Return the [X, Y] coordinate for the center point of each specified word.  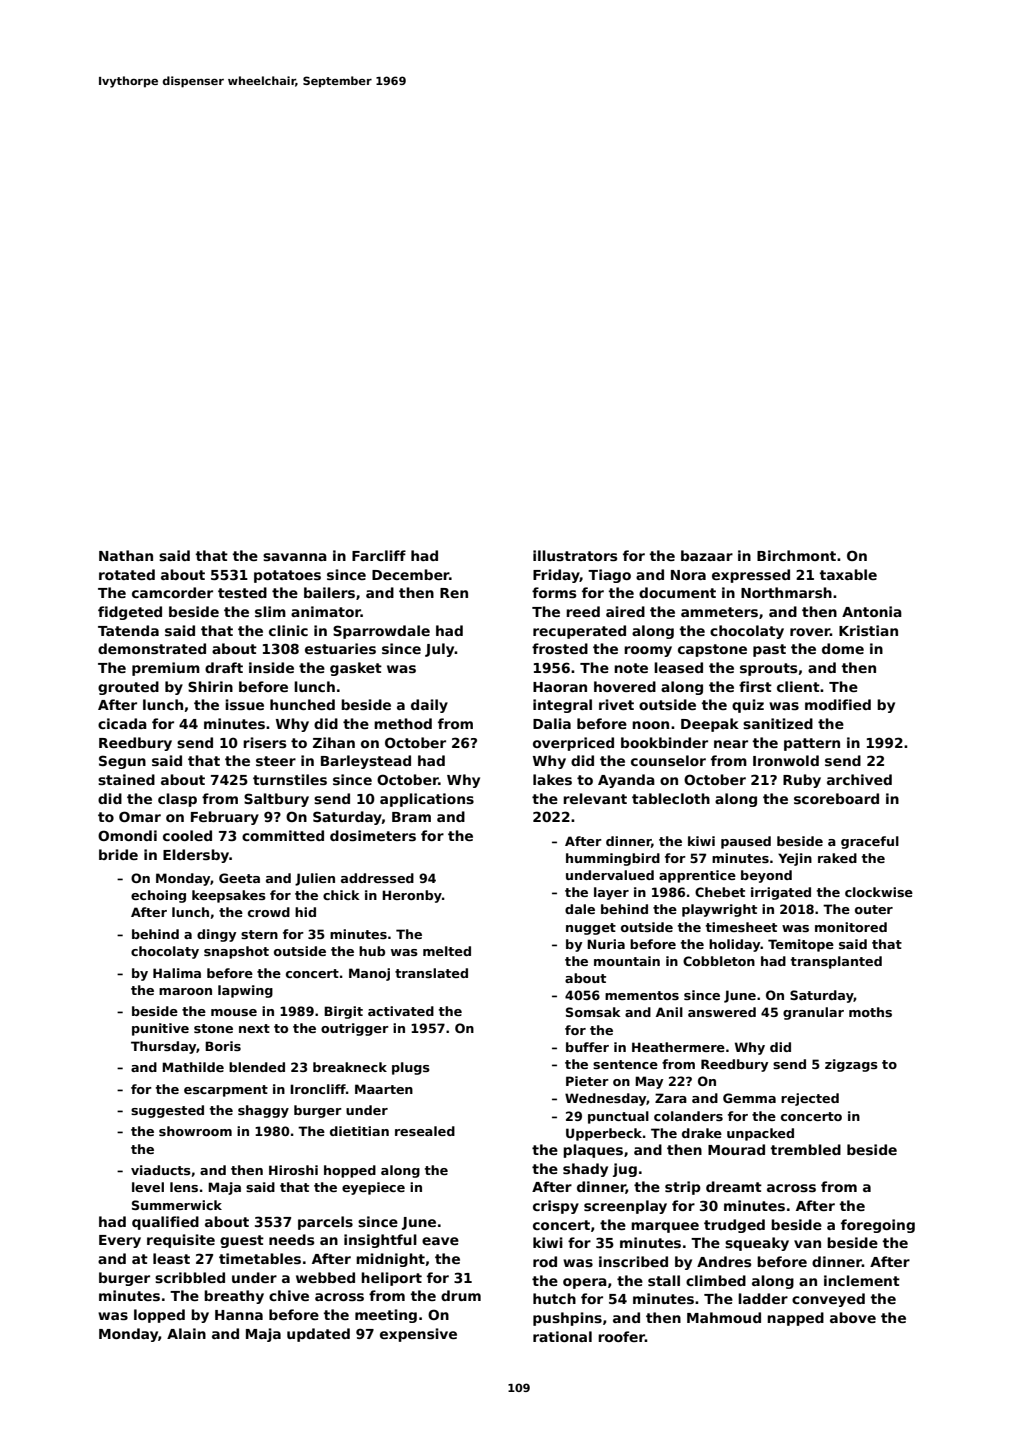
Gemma [749, 1098]
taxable [848, 574]
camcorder [172, 592]
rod [545, 1261]
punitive [160, 1029]
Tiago [609, 576]
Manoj [369, 974]
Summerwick [177, 1205]
